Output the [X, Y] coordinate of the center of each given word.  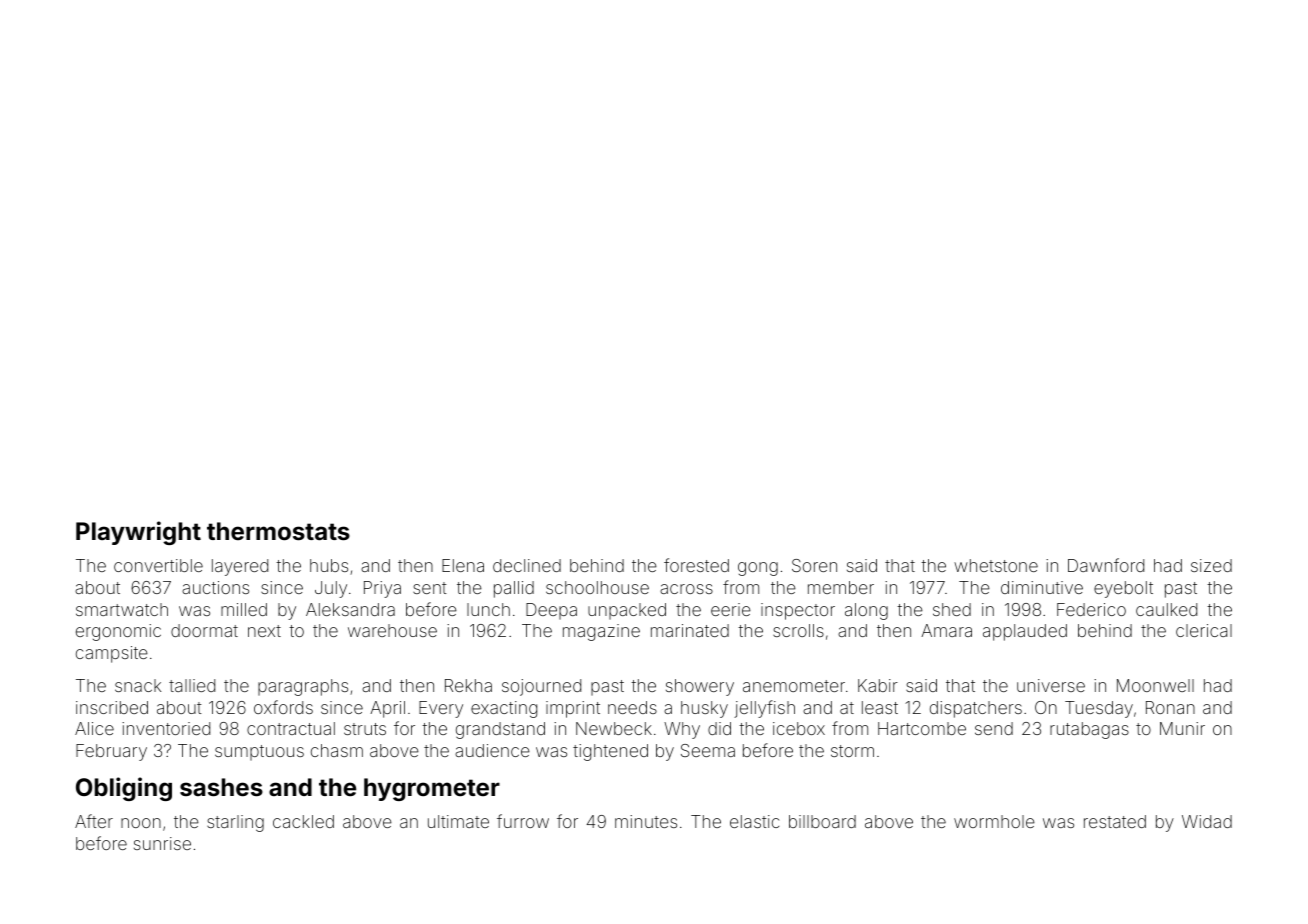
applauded [1025, 632]
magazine [601, 632]
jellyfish [764, 709]
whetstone [996, 565]
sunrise [162, 843]
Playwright [138, 533]
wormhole [994, 821]
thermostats [278, 531]
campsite [112, 654]
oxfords [283, 707]
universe [1051, 685]
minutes [646, 821]
